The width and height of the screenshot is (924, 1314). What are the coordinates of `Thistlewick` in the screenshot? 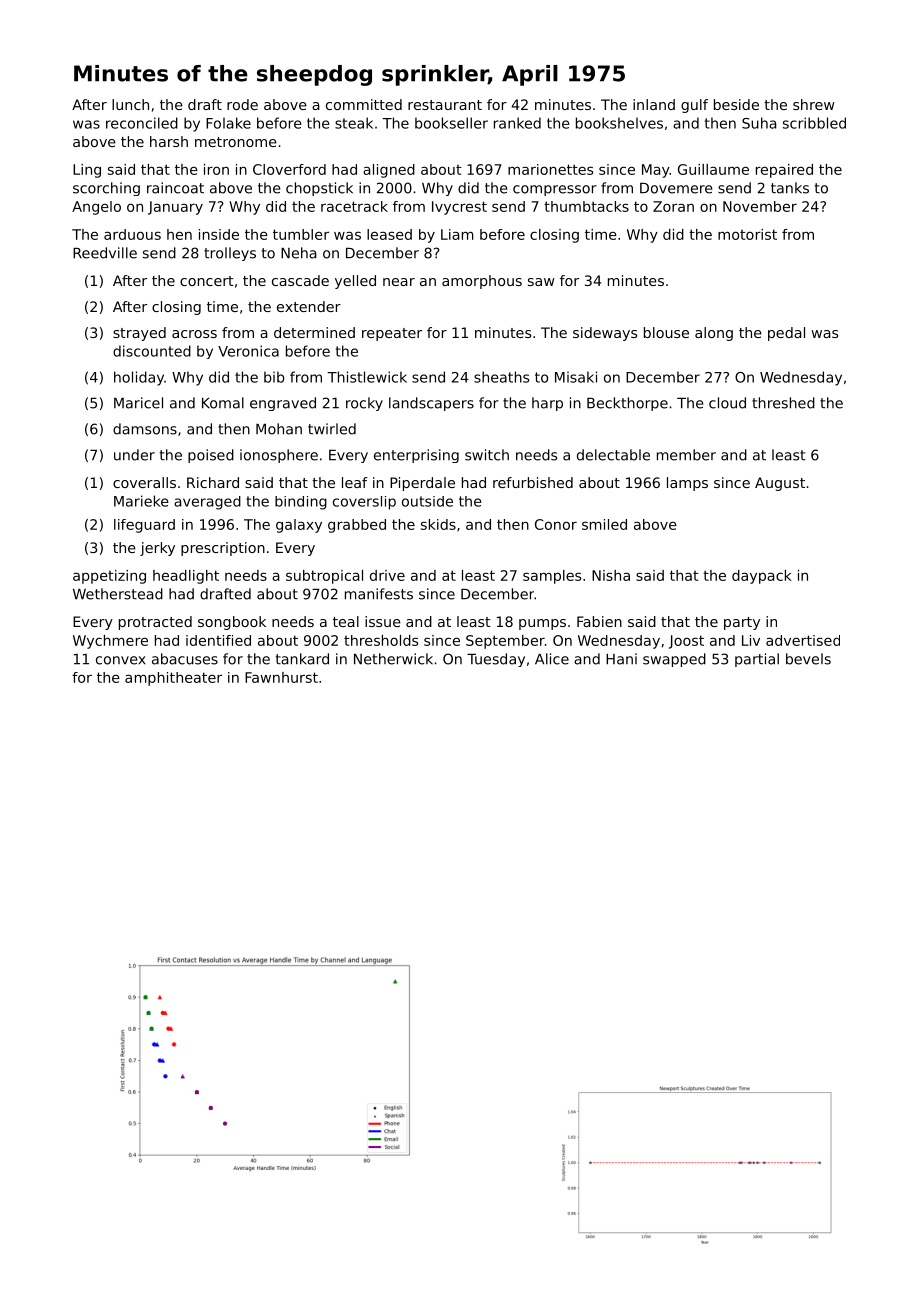 It's located at (367, 377).
